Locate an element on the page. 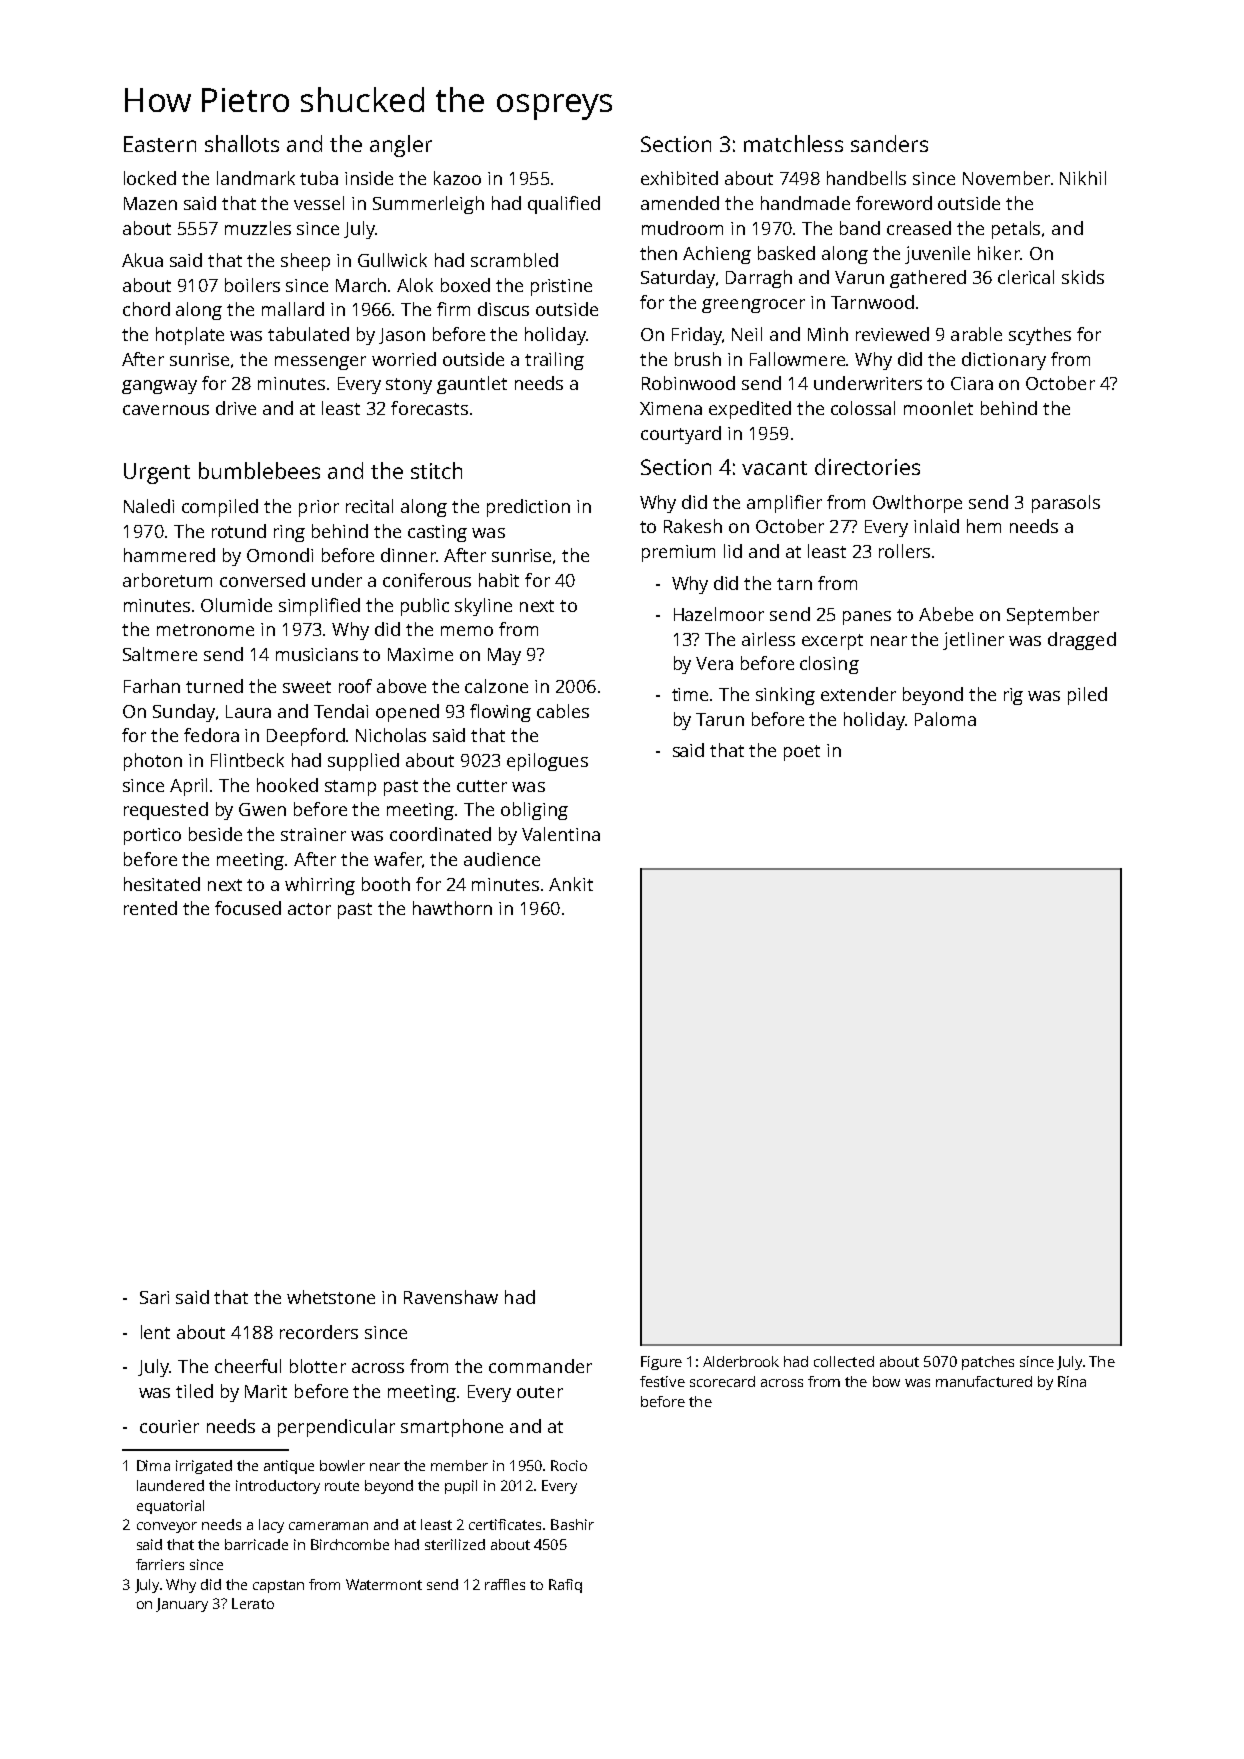  scythes is located at coordinates (1040, 336).
